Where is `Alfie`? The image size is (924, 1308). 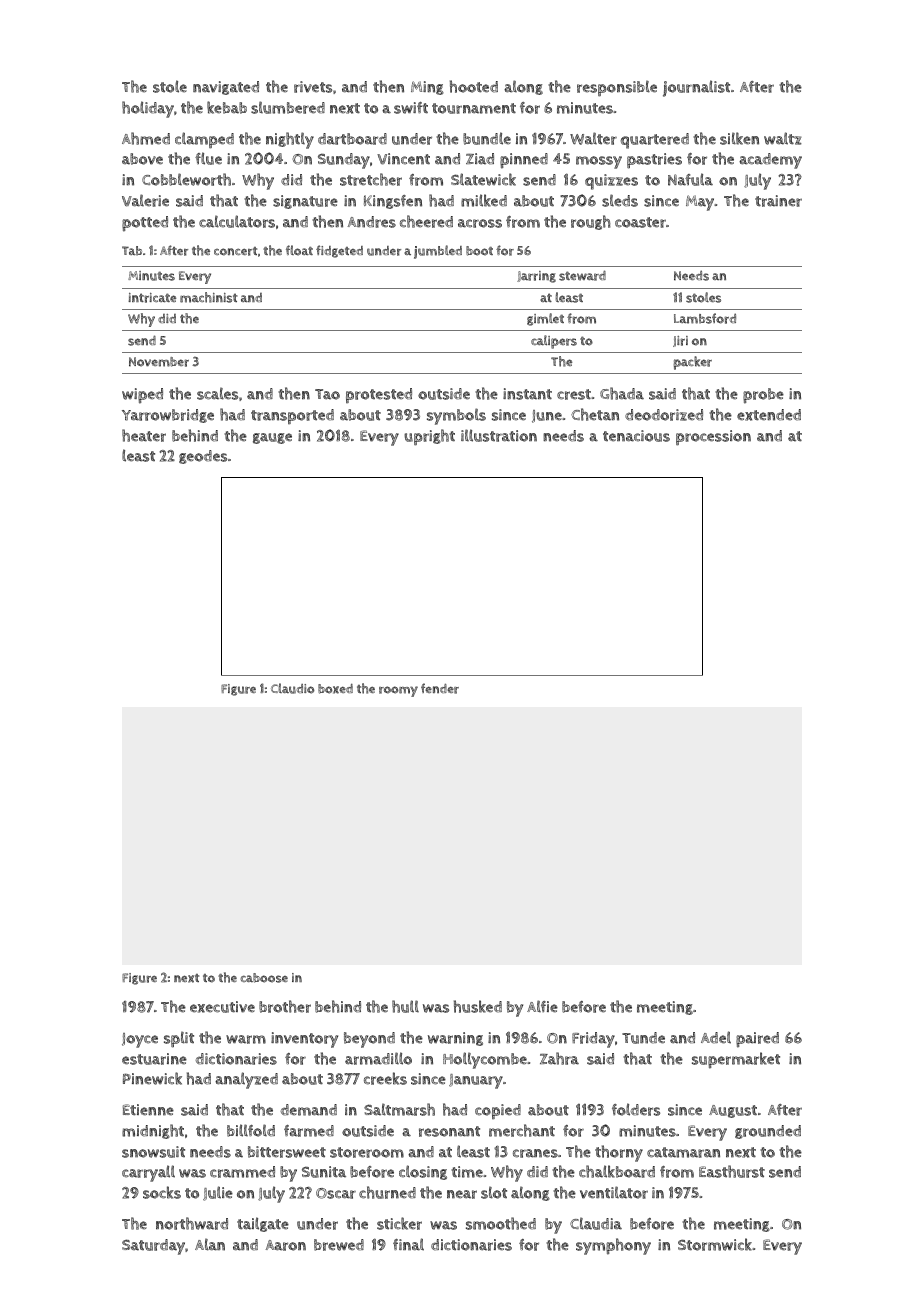
Alfie is located at coordinates (542, 1006).
